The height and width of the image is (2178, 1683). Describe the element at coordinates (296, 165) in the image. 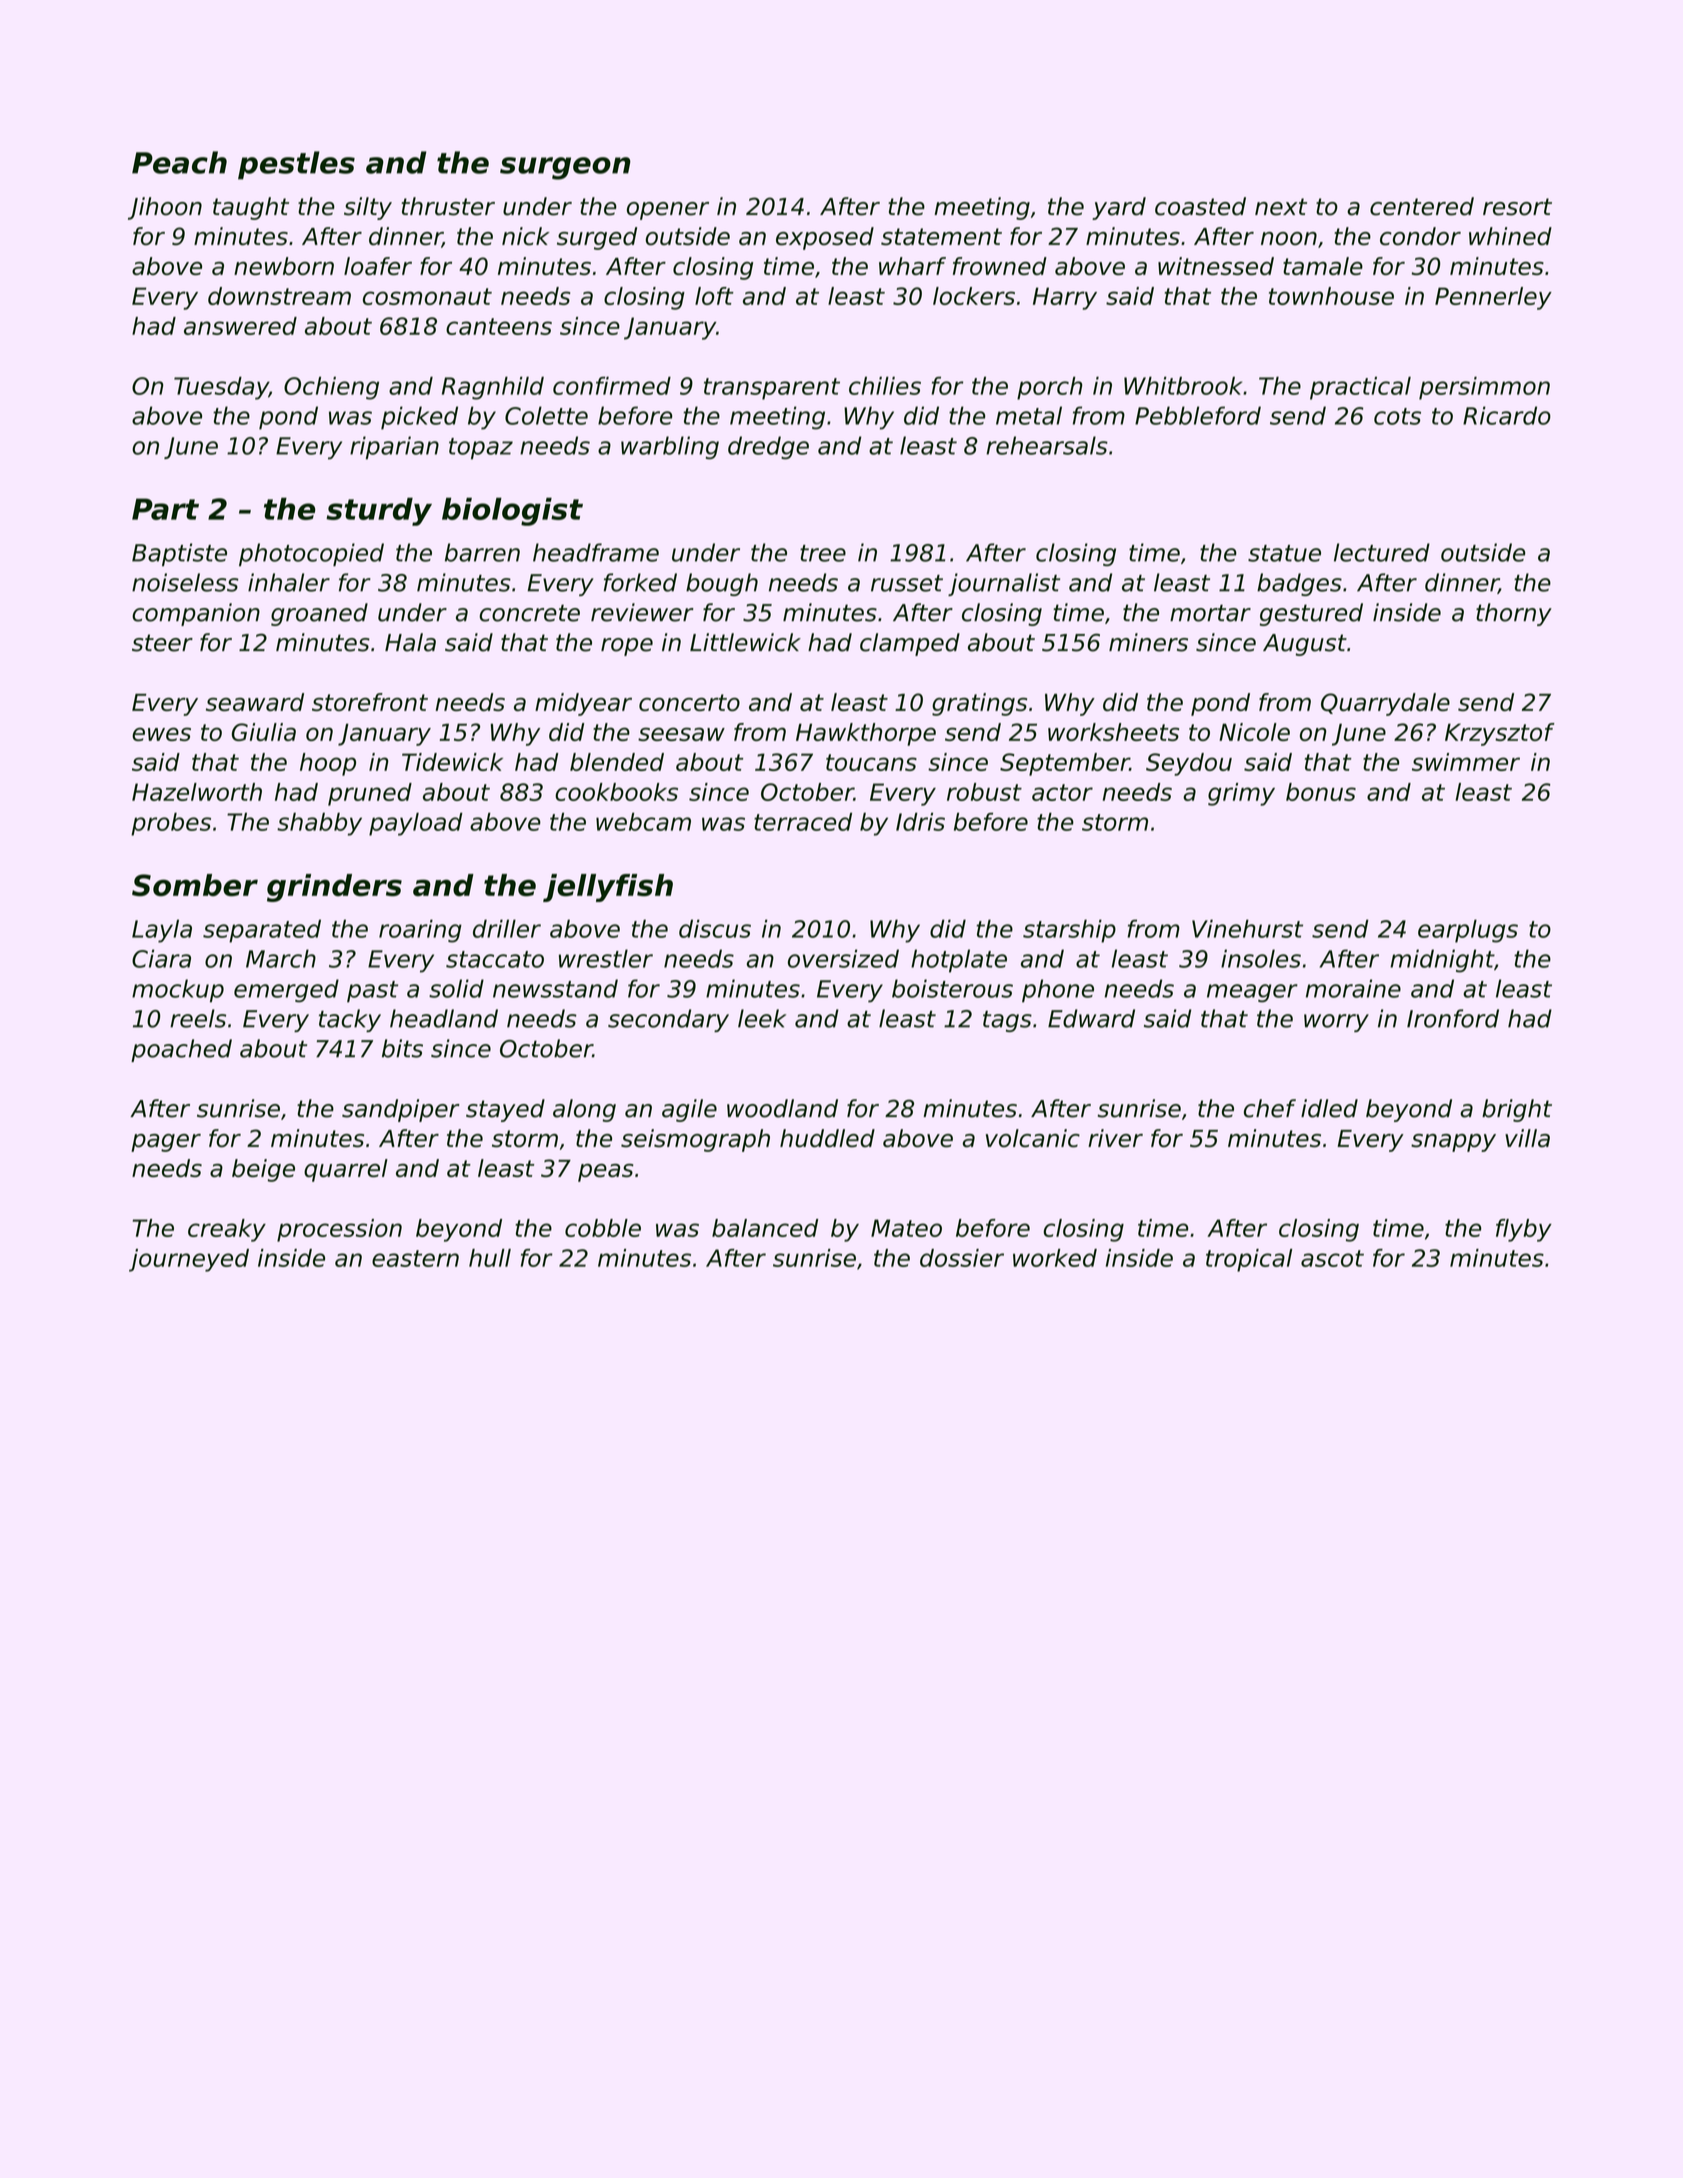

I see `pestles` at that location.
